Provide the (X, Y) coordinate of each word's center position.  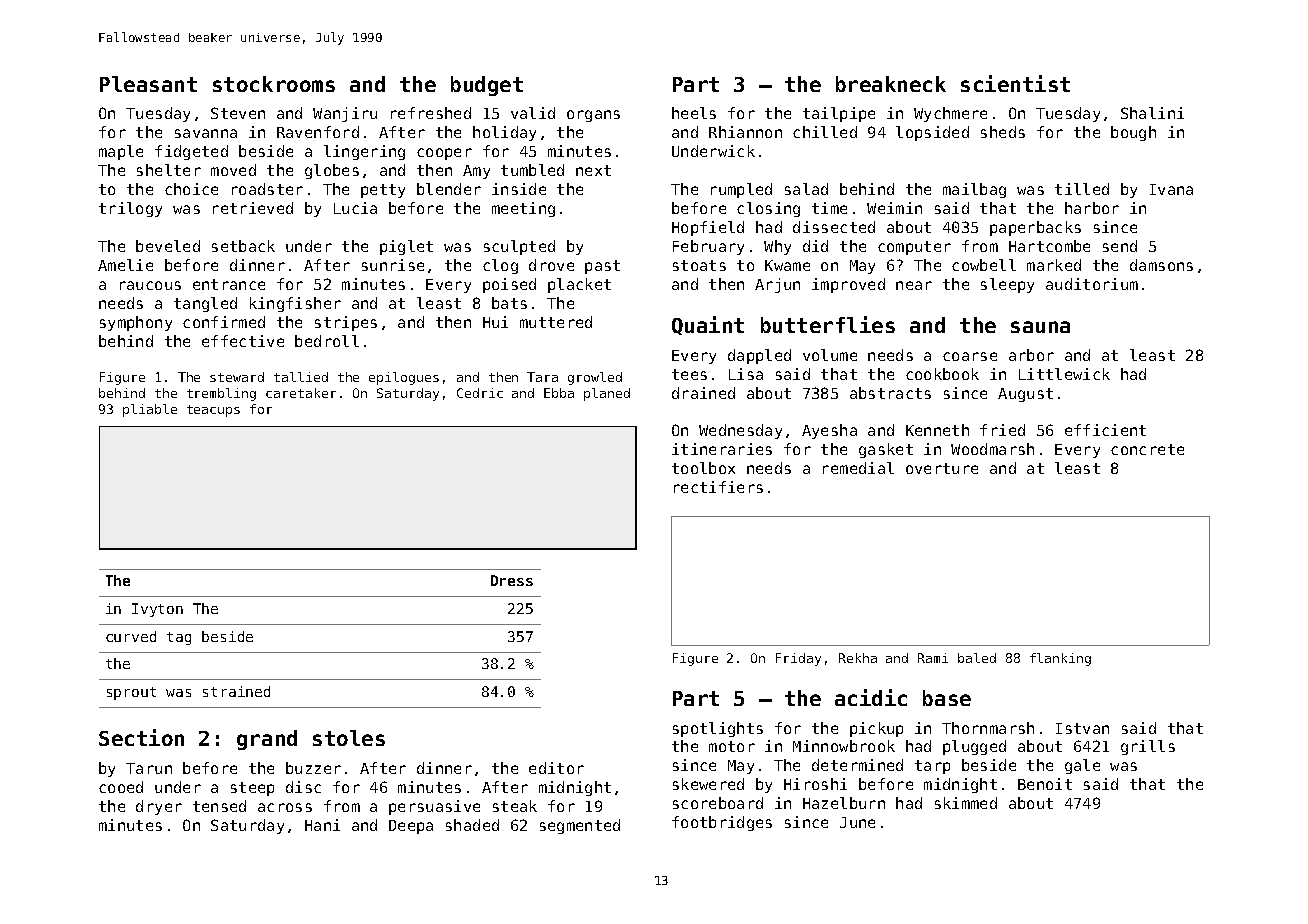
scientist (1015, 83)
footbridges (722, 823)
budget (487, 86)
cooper (444, 154)
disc (303, 787)
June (857, 822)
